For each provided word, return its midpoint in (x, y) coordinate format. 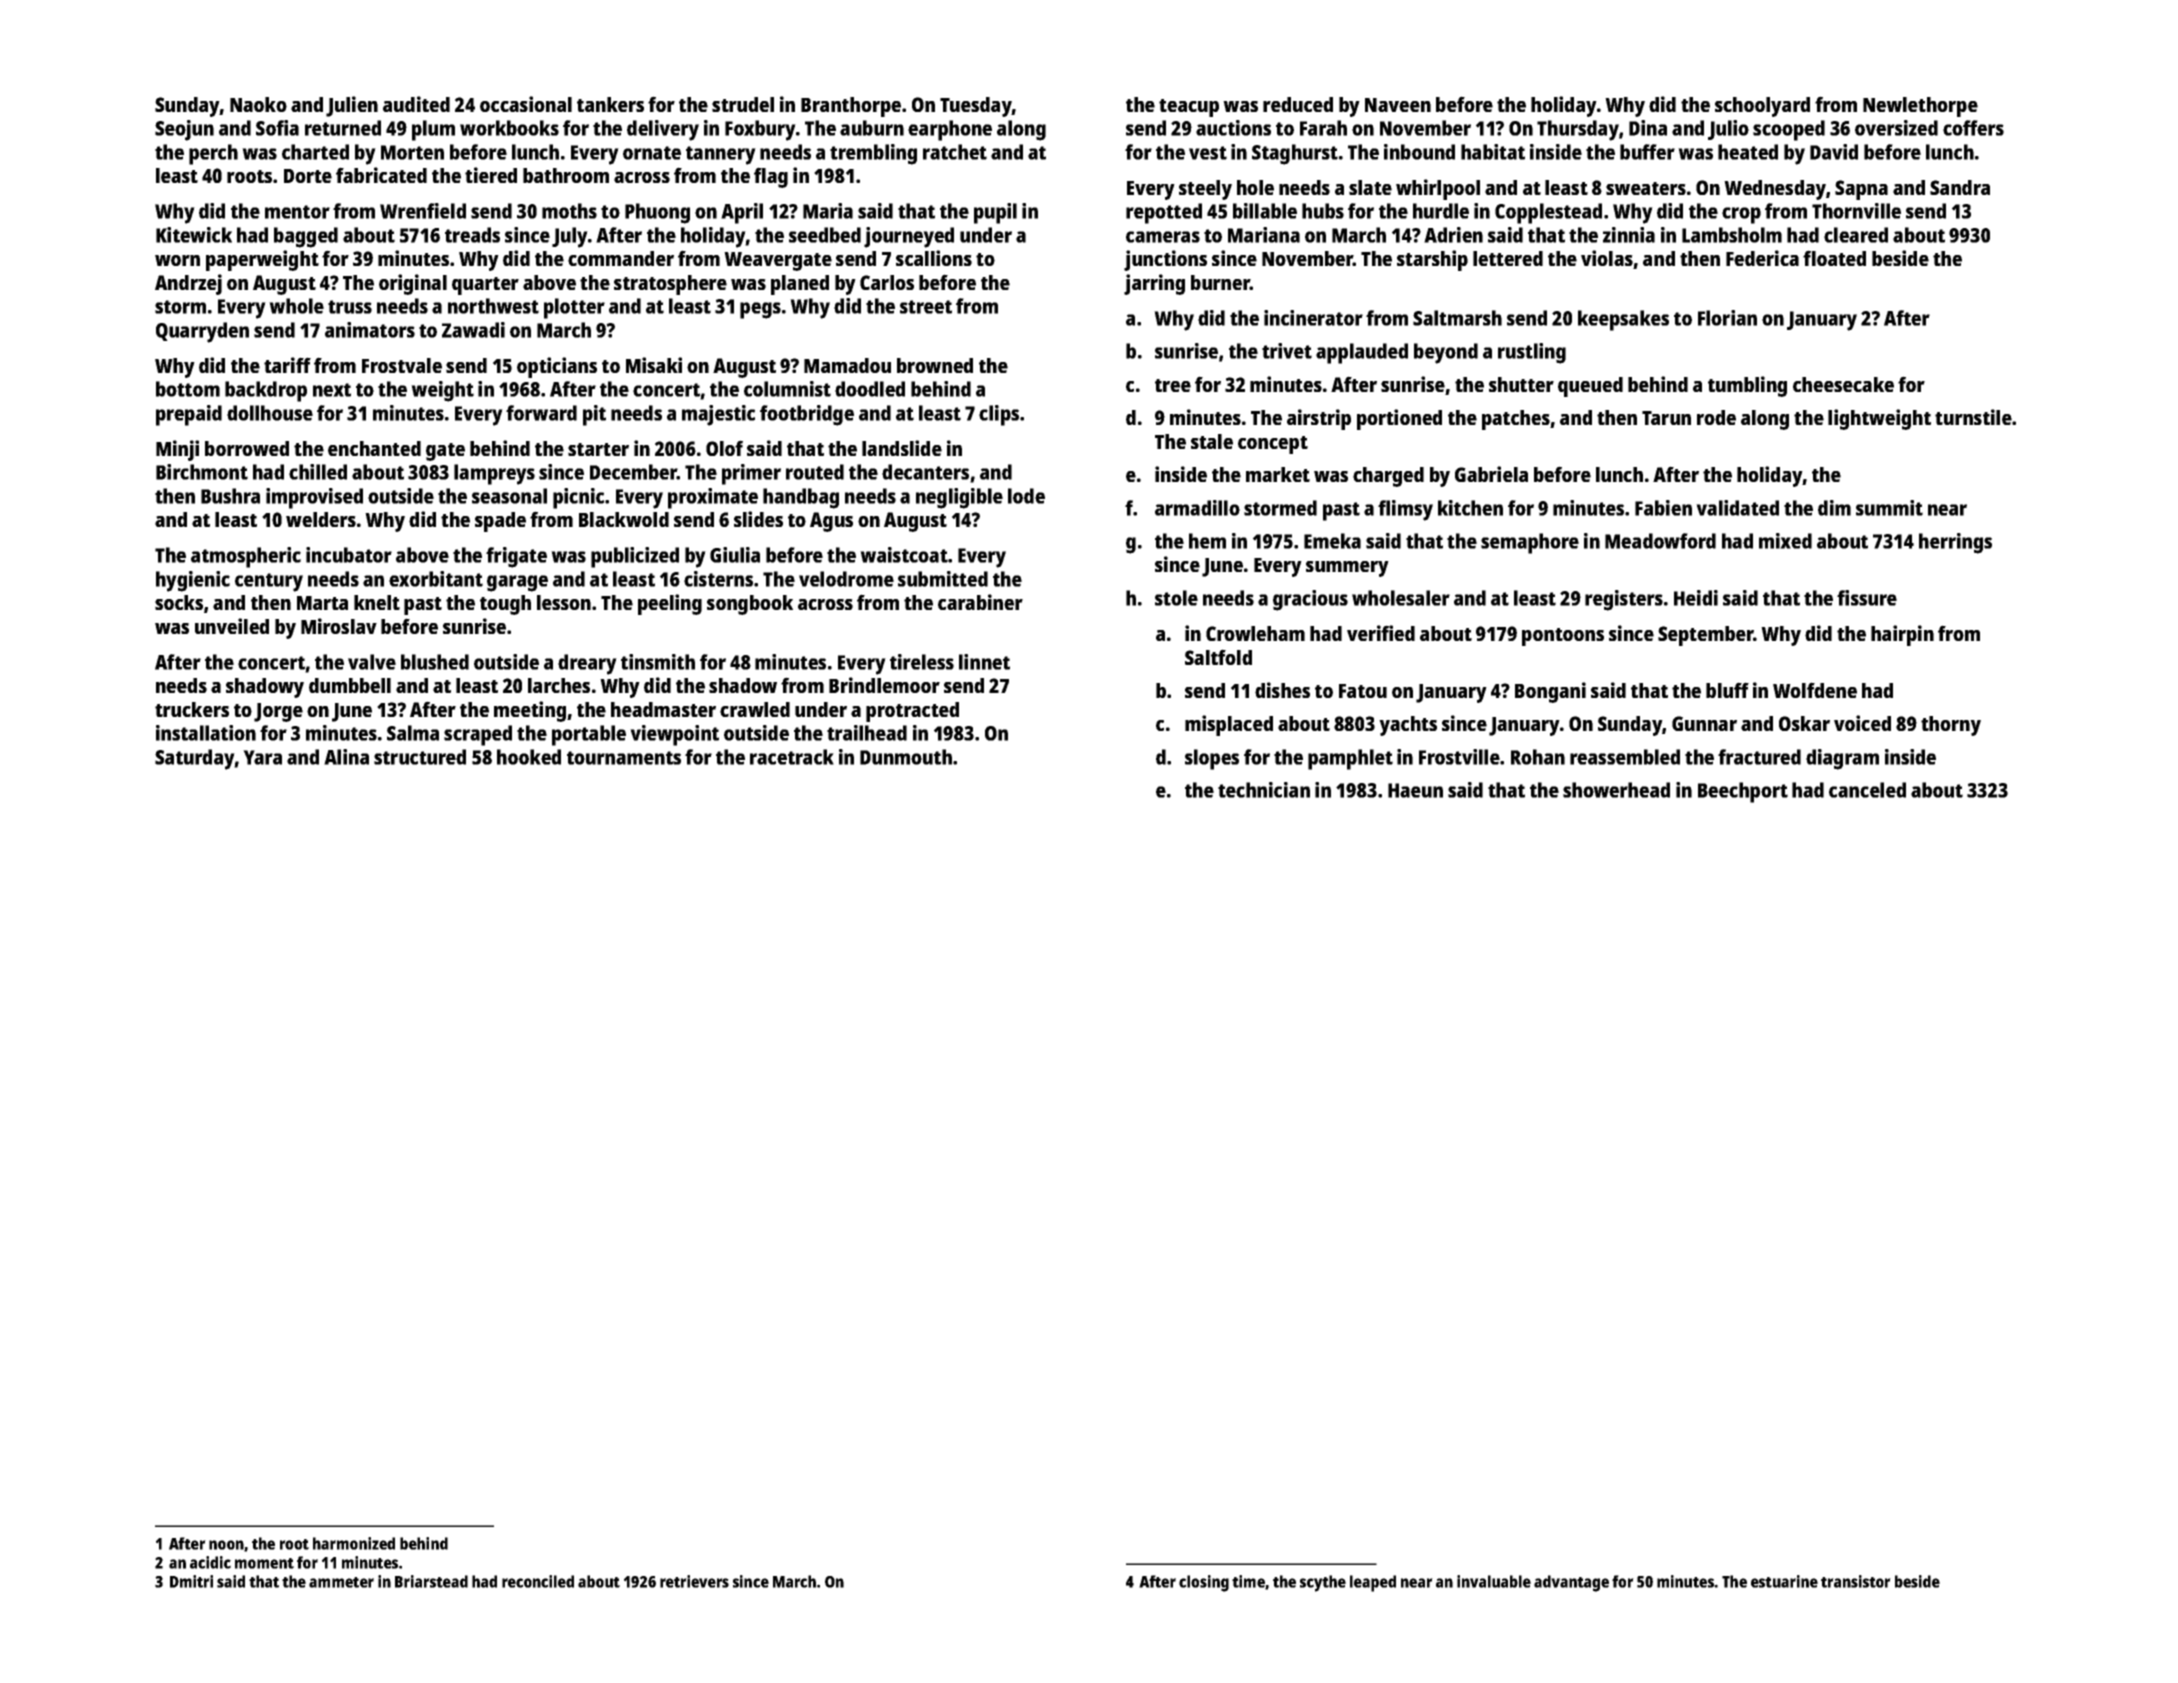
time (1248, 1581)
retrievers (694, 1581)
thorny (1951, 726)
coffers (1973, 128)
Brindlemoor (884, 685)
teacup (1189, 108)
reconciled (538, 1581)
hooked (529, 757)
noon (226, 1545)
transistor (1856, 1581)
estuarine (1784, 1581)
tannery (721, 155)
